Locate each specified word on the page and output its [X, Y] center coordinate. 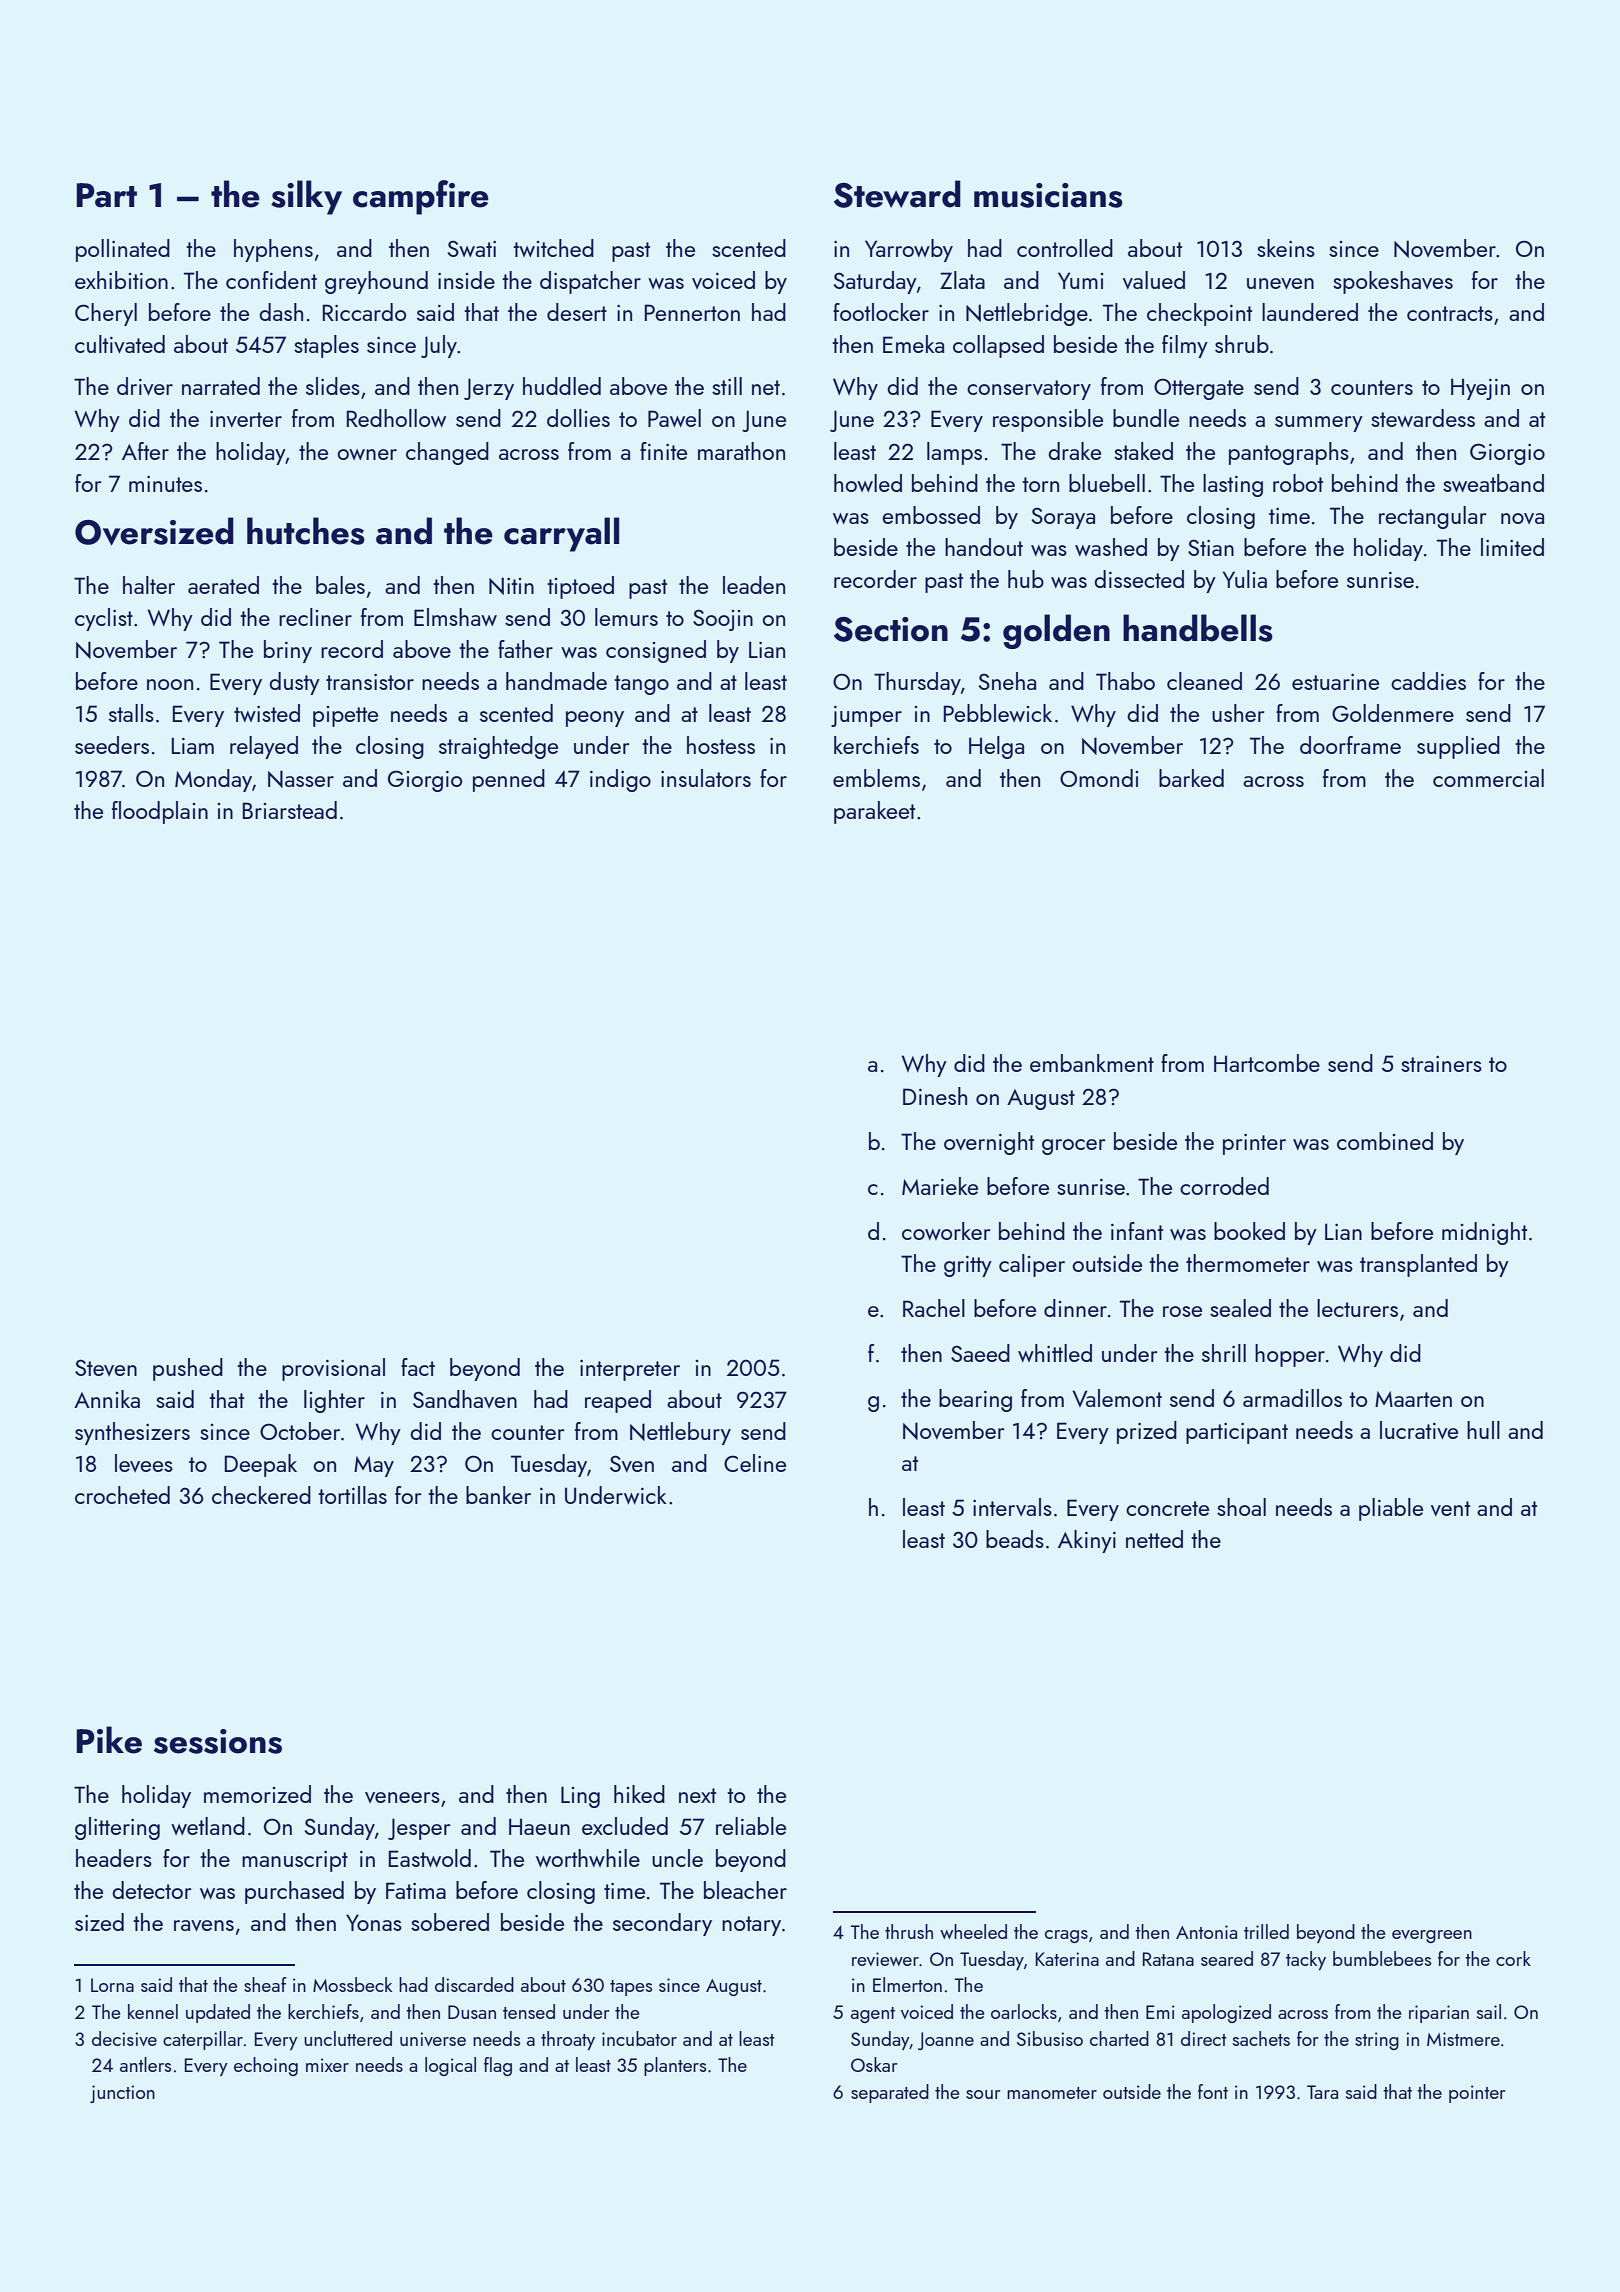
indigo [620, 780]
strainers [1441, 1064]
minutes [165, 484]
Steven [106, 1367]
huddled [562, 386]
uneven [1280, 283]
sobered [450, 1922]
